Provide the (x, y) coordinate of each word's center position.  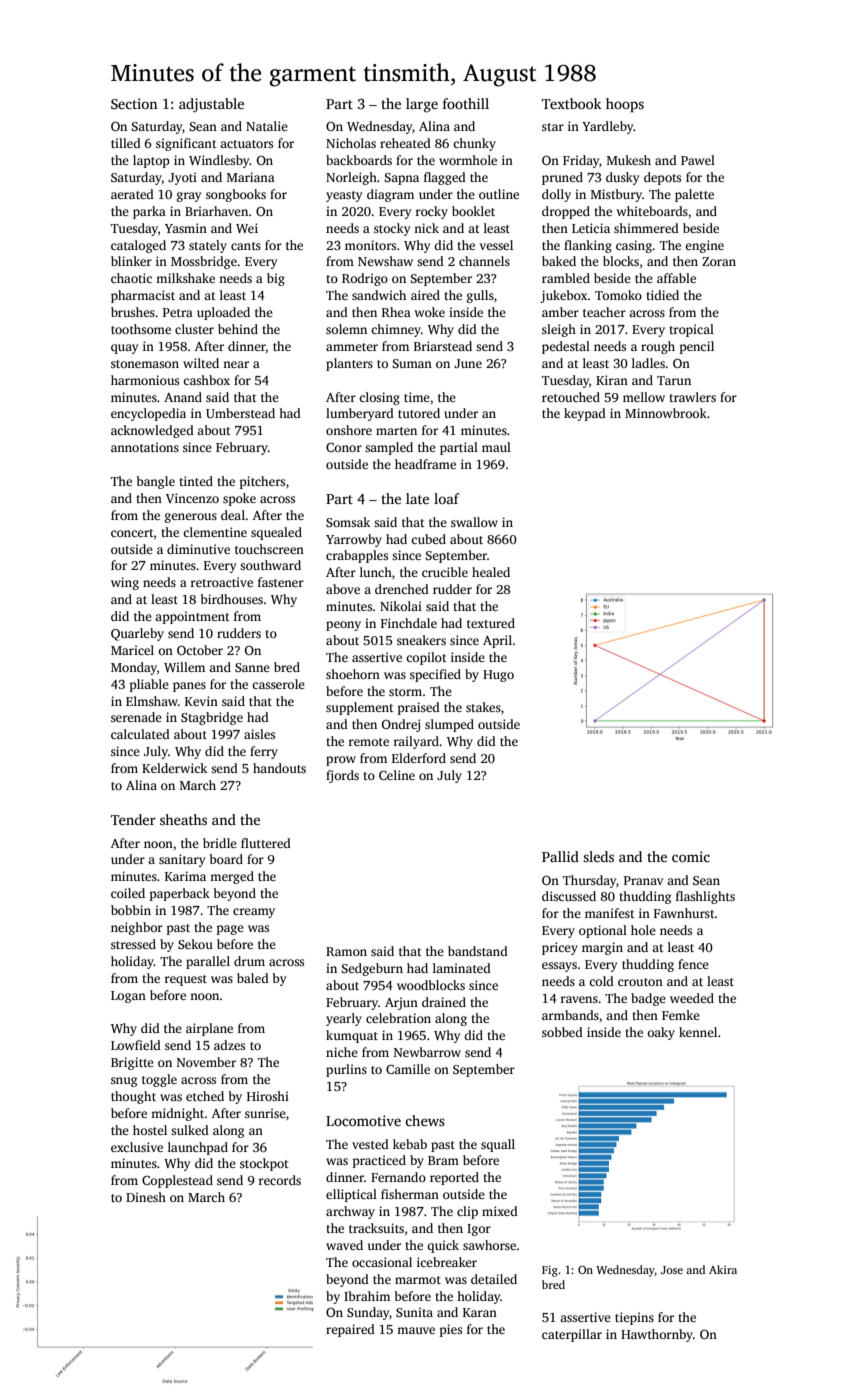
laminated (462, 968)
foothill (466, 103)
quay (124, 349)
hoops (625, 105)
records (279, 1180)
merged (232, 877)
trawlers (692, 397)
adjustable (211, 105)
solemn (346, 329)
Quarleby (137, 634)
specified (435, 675)
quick (443, 1246)
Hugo (498, 676)
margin (602, 948)
